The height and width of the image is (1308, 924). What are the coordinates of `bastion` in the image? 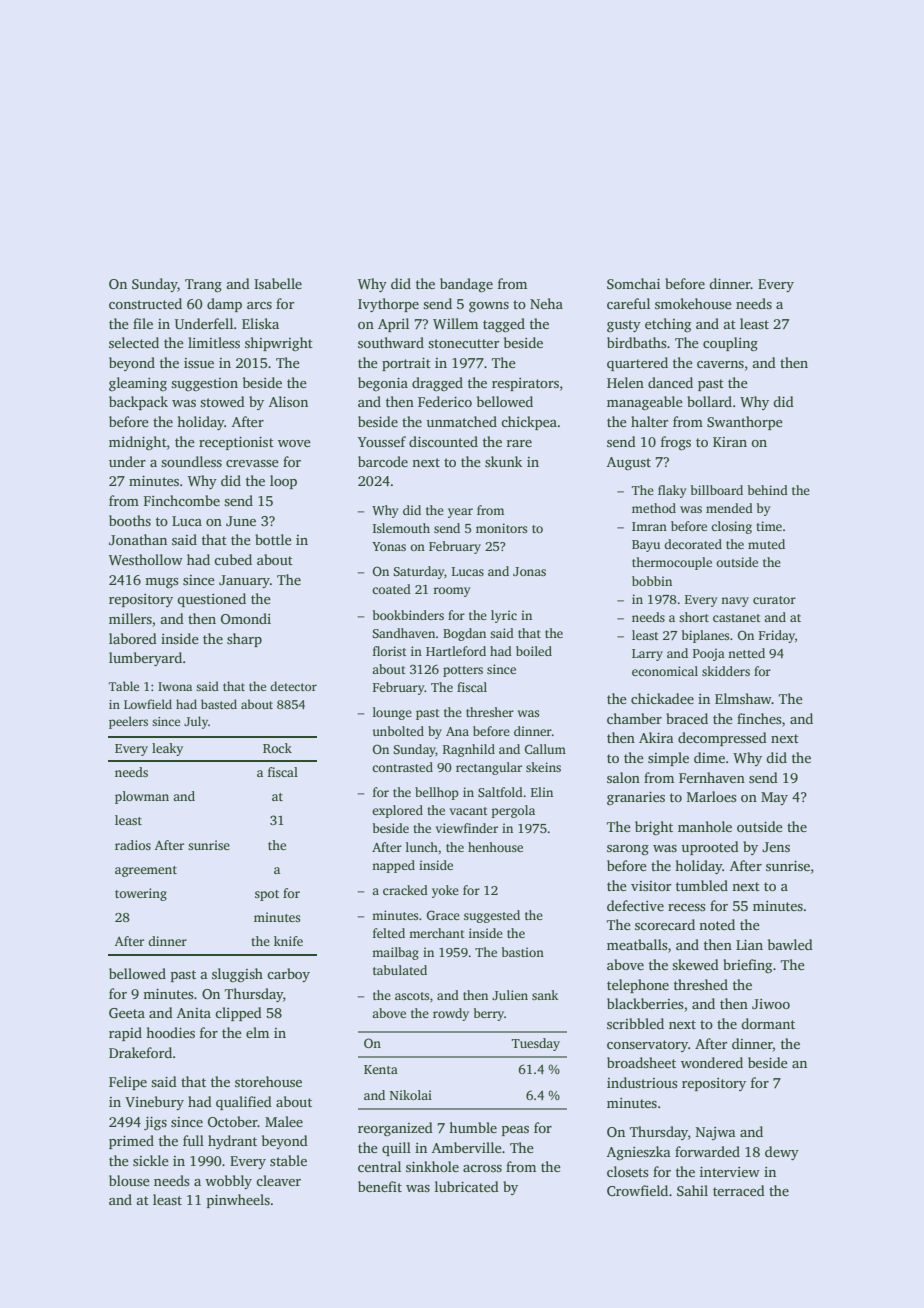 It's located at (523, 952).
